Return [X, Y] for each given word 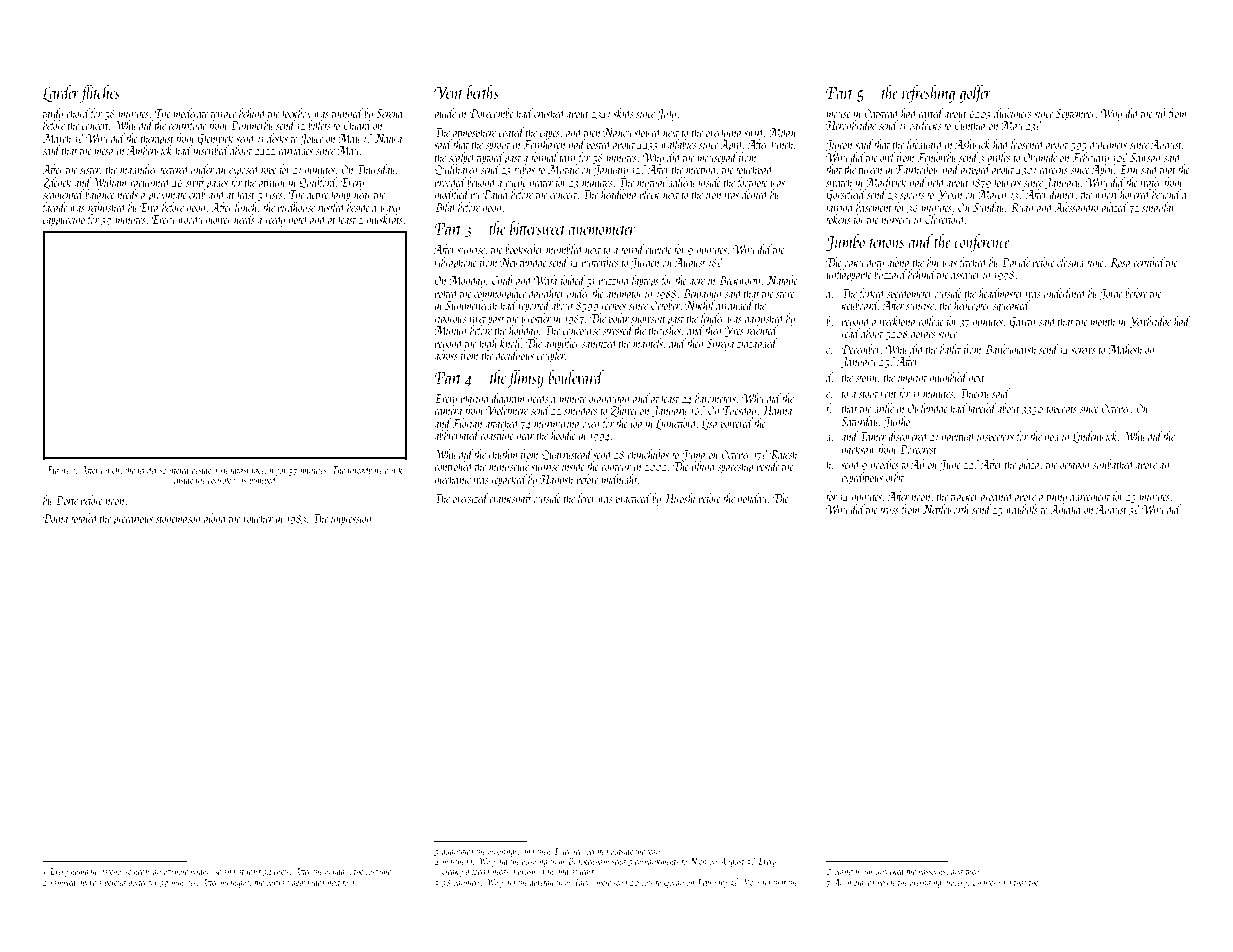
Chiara [356, 125]
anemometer [602, 230]
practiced [633, 499]
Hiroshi [679, 498]
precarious [133, 520]
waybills [1022, 510]
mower [219, 221]
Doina [55, 518]
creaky [452, 872]
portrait [278, 883]
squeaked [1011, 306]
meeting [700, 171]
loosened [1028, 144]
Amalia [1065, 509]
